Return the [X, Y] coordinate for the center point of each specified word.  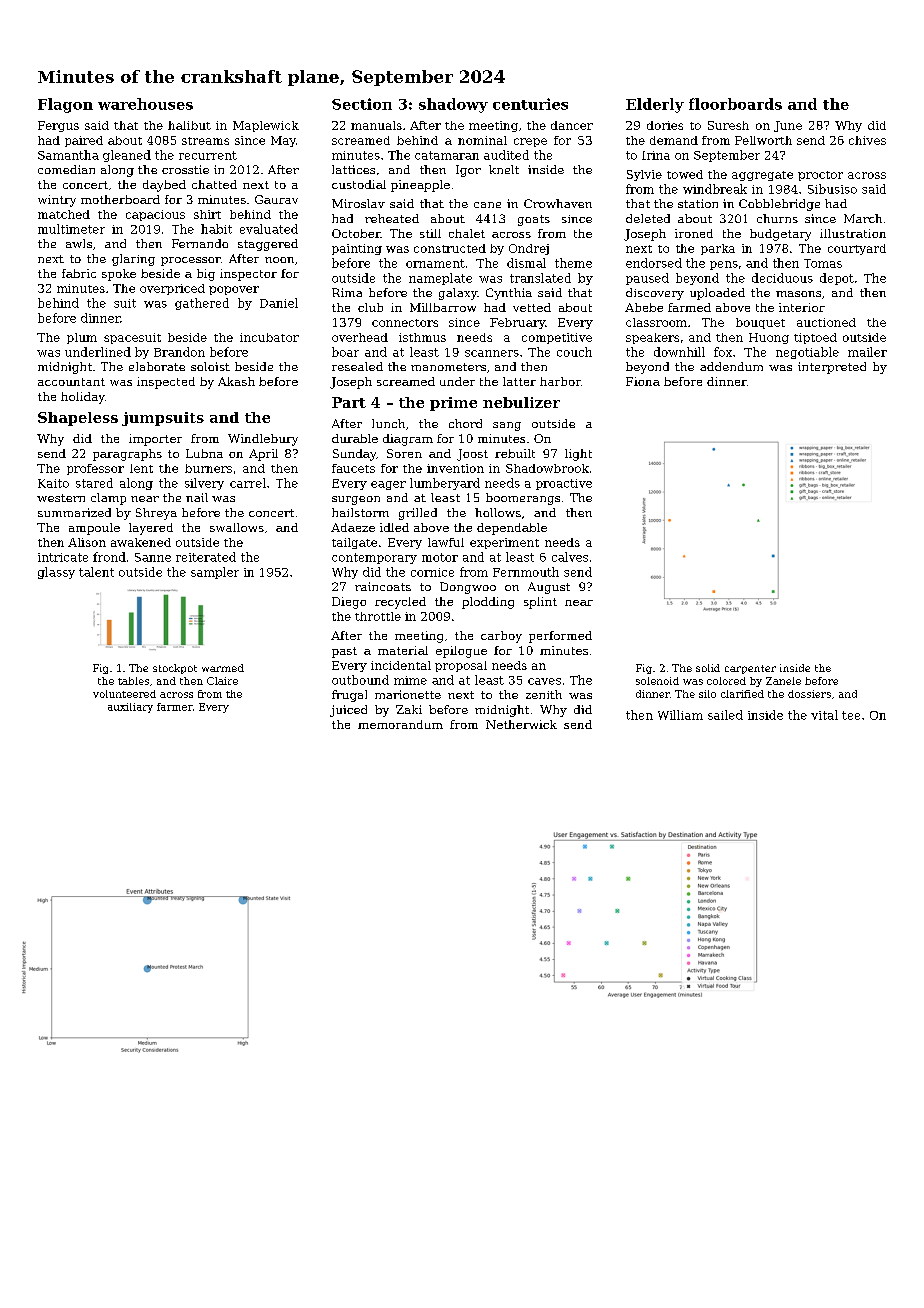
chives [867, 140]
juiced [348, 711]
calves [570, 557]
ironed [694, 233]
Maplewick [266, 126]
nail [197, 497]
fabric [79, 273]
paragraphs [127, 455]
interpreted [832, 368]
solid [708, 668]
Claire [222, 681]
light [578, 455]
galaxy [458, 294]
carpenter [750, 669]
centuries [530, 104]
